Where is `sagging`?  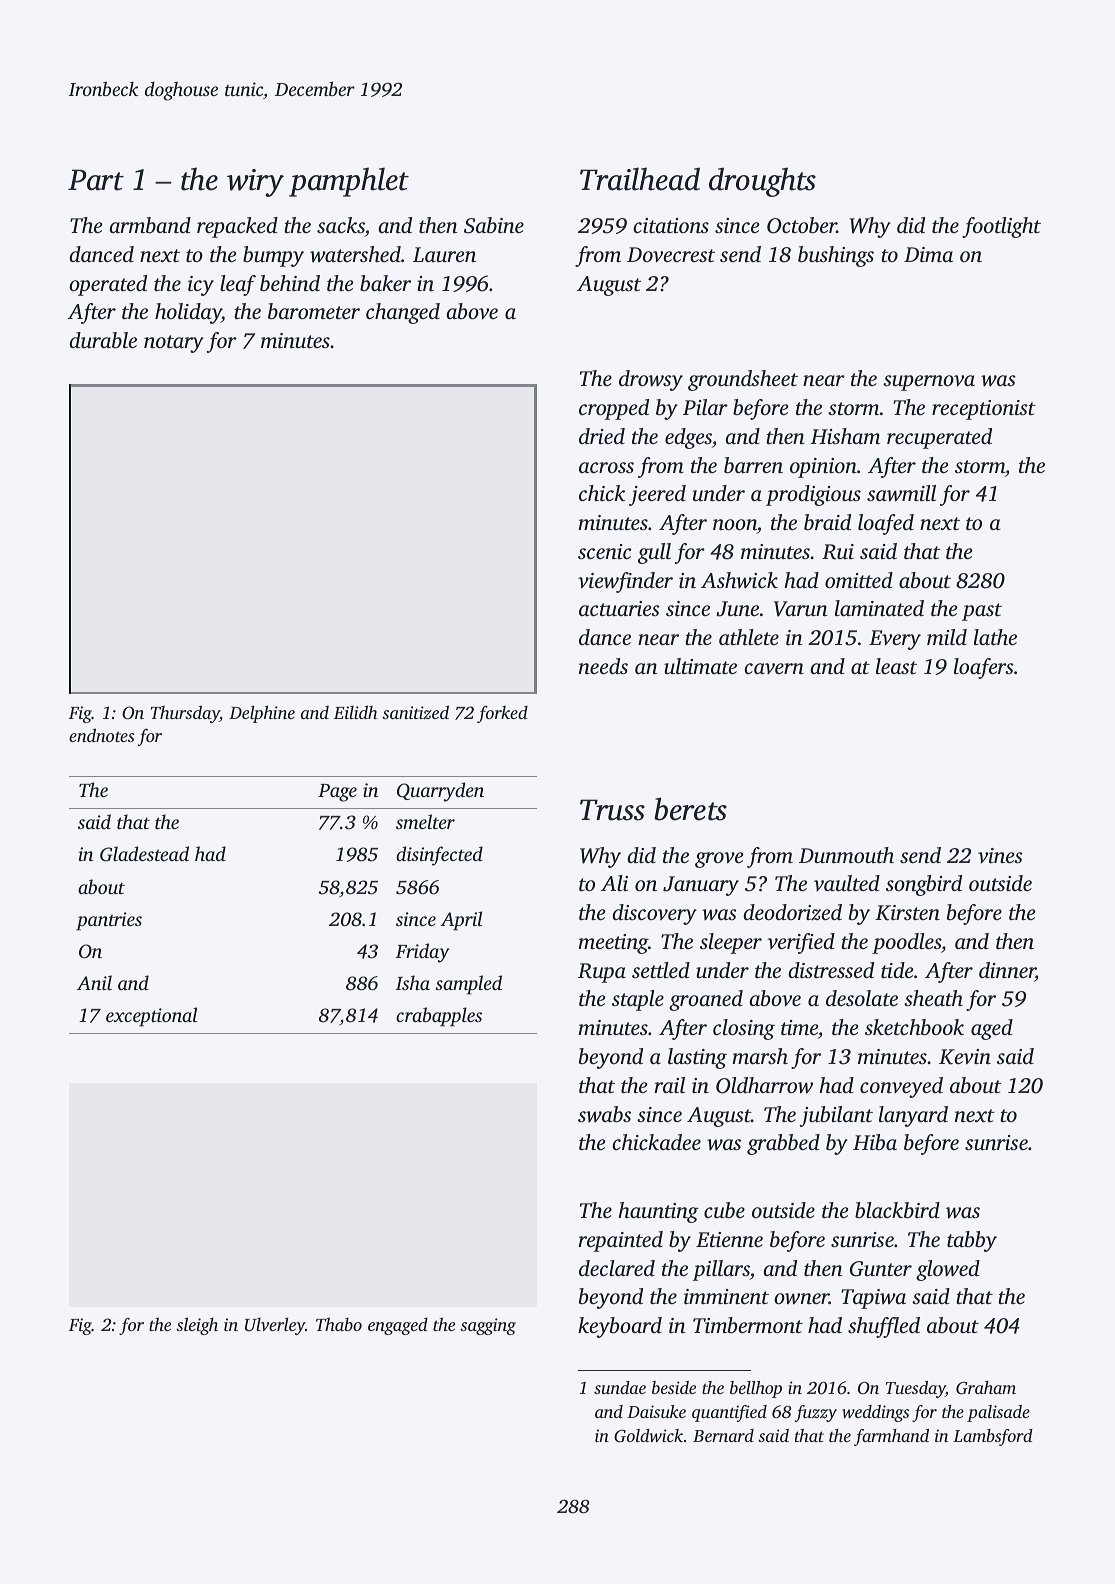
sagging is located at coordinates (488, 1326).
